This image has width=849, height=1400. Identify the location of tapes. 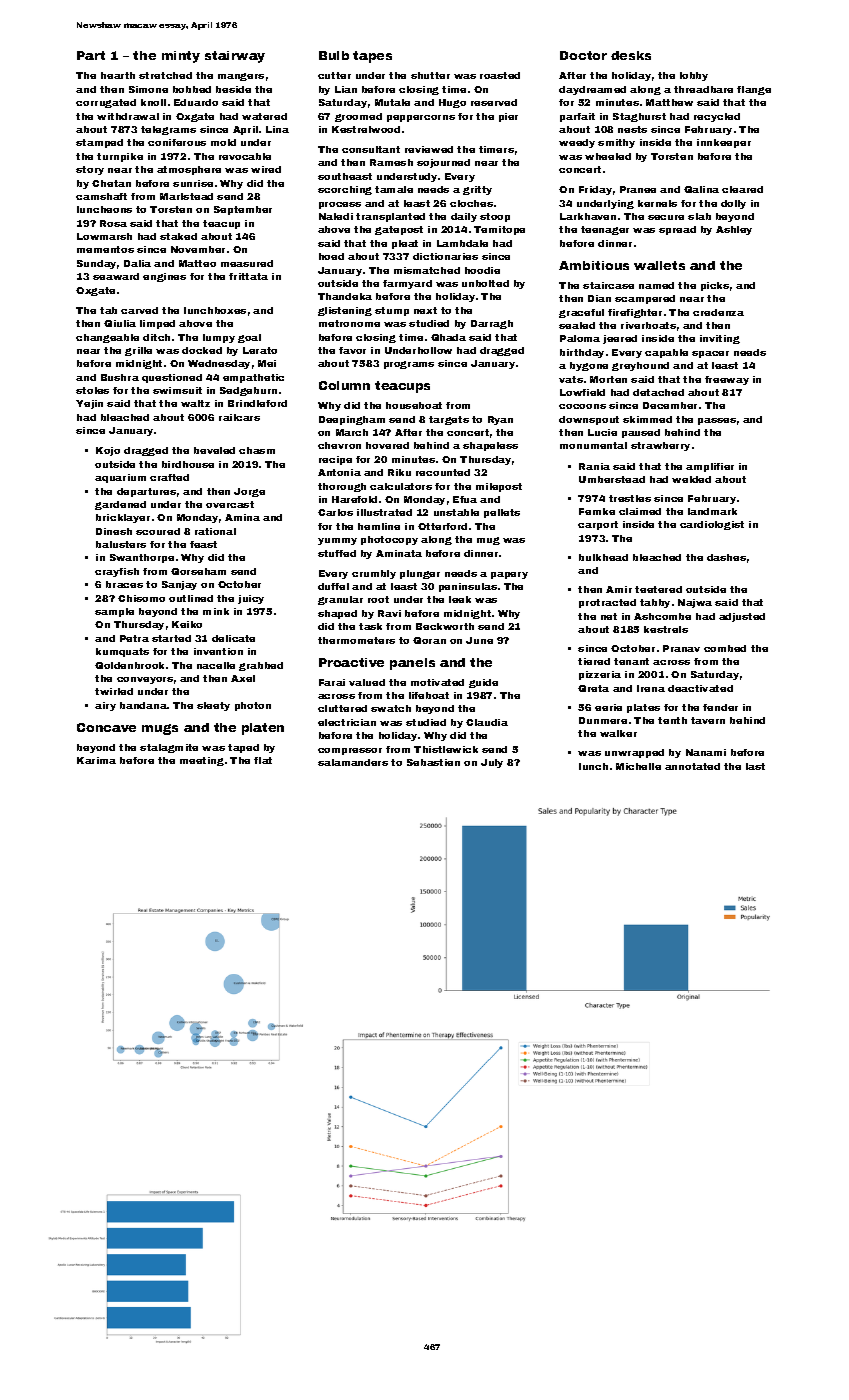
(372, 57).
